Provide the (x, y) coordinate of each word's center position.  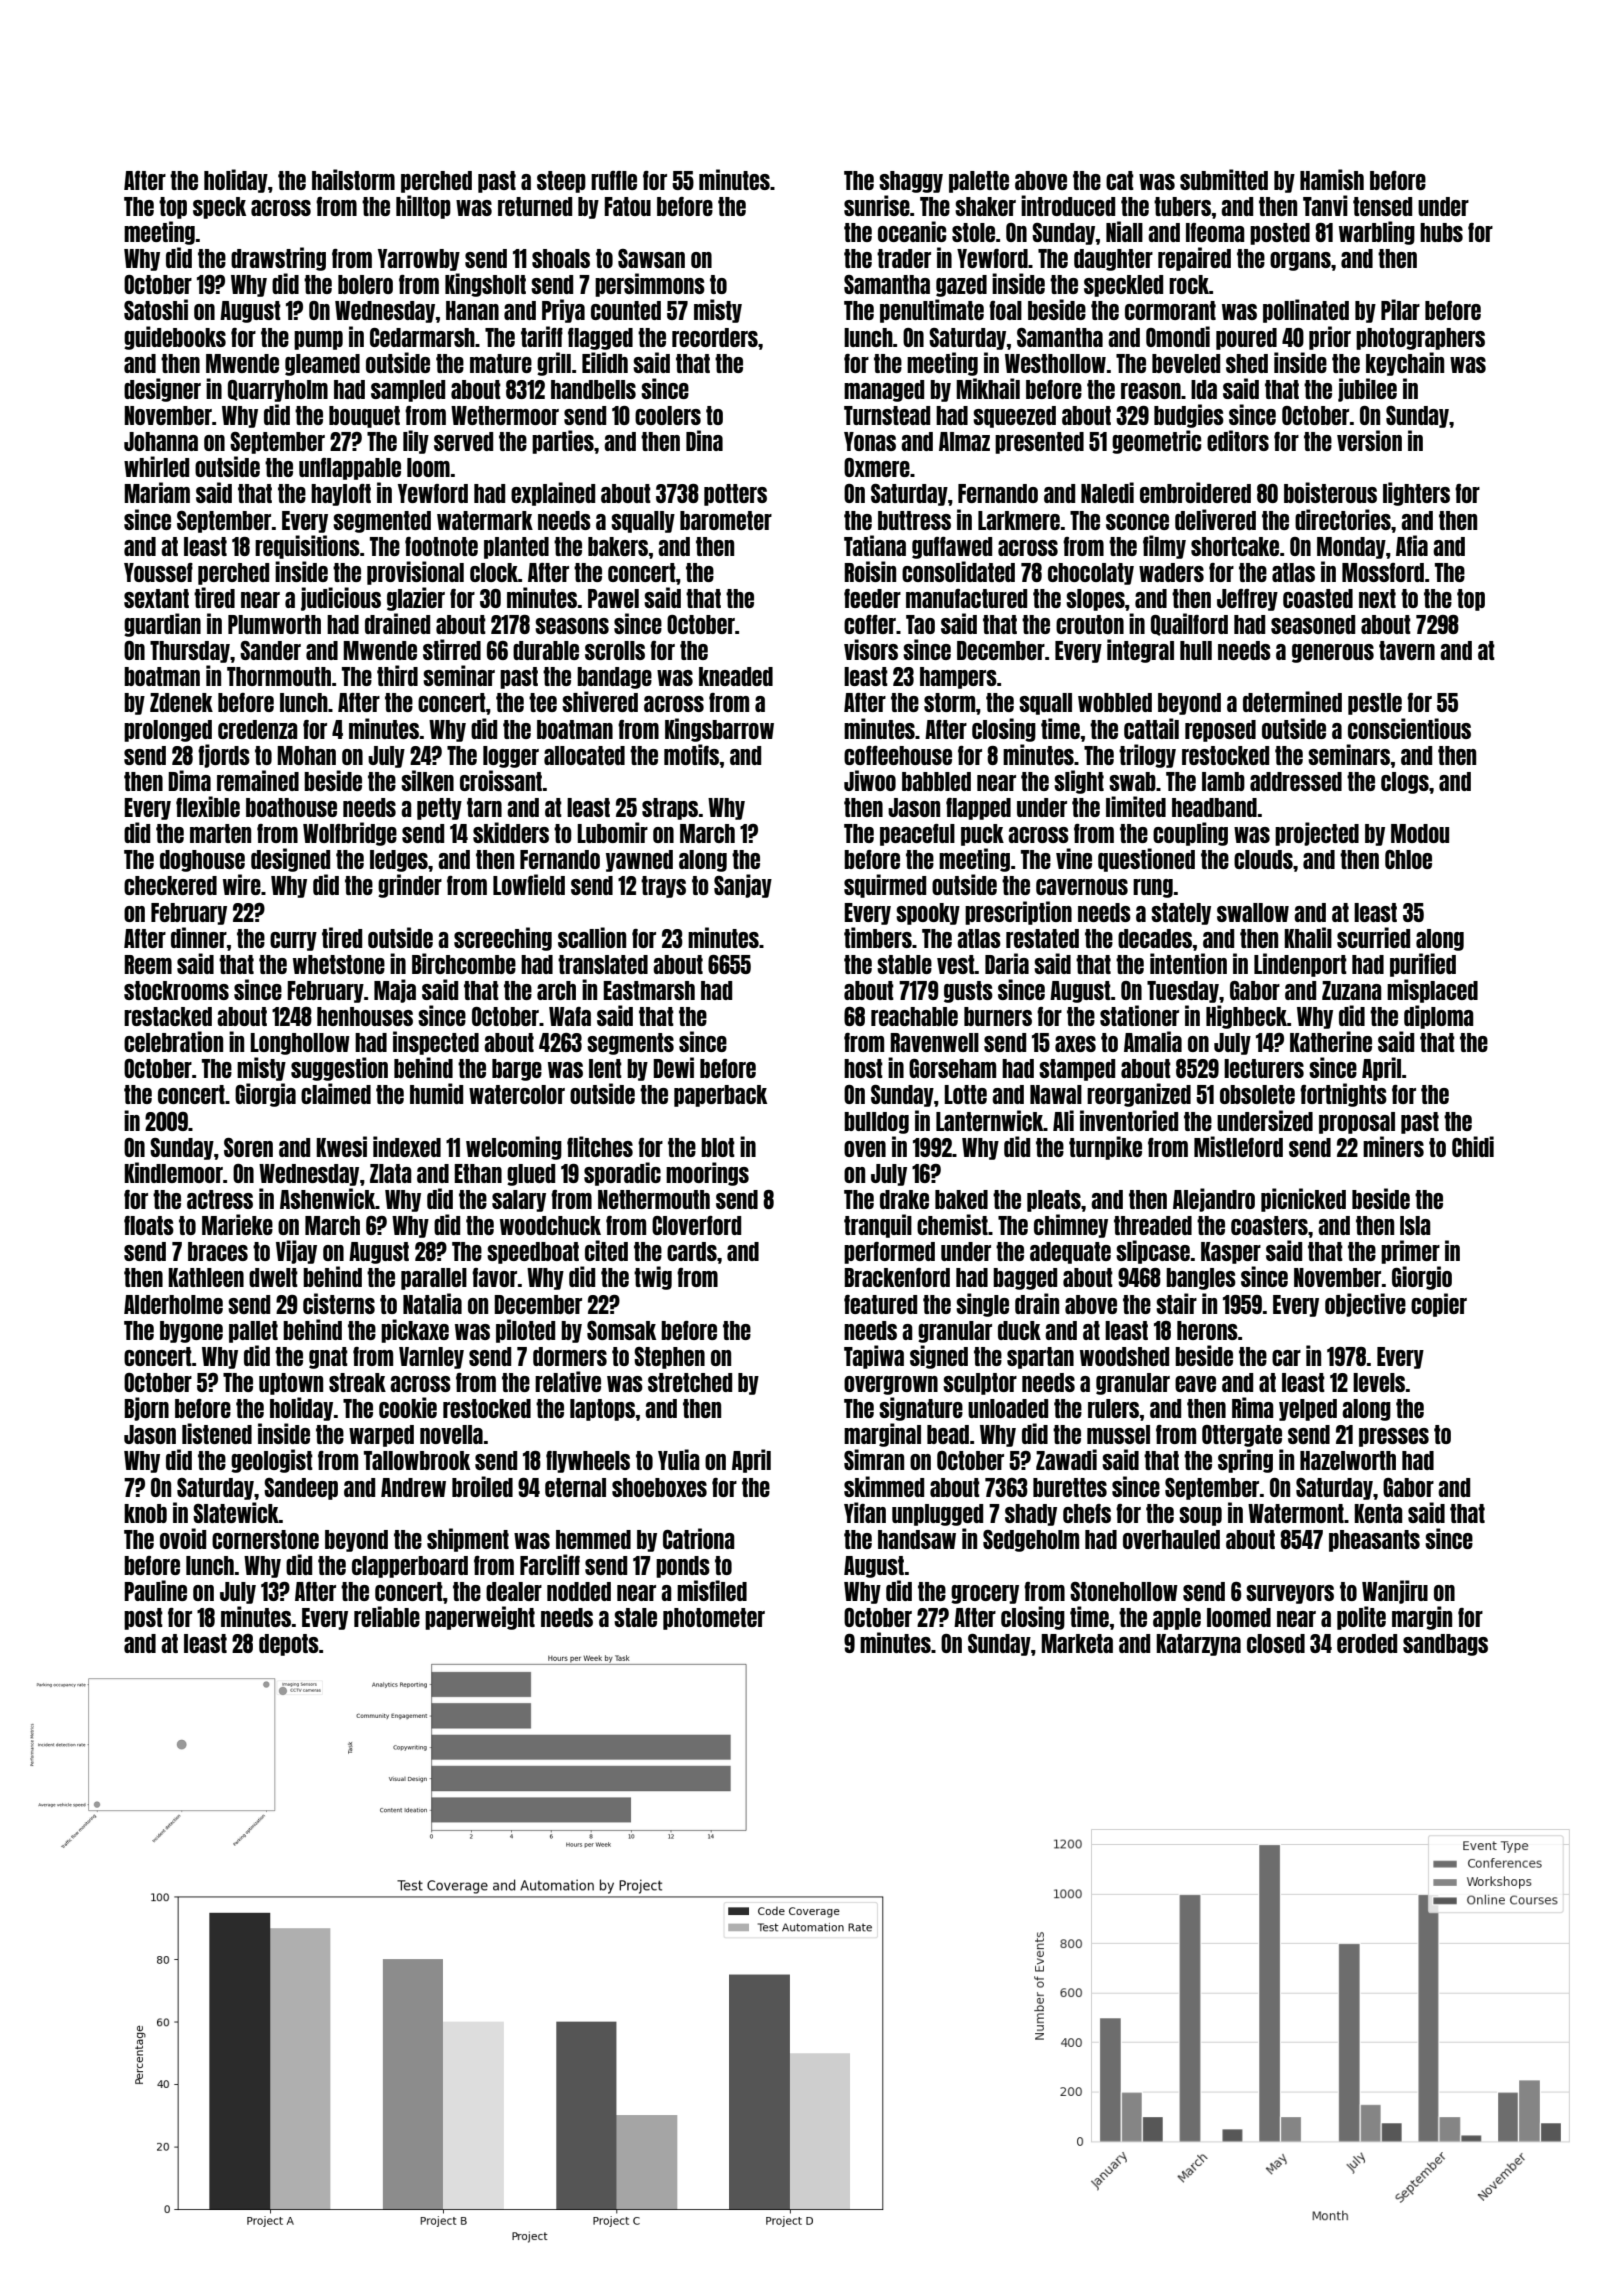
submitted (1224, 179)
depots (289, 1645)
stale (635, 1617)
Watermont (1296, 1513)
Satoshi (156, 309)
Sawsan (651, 258)
